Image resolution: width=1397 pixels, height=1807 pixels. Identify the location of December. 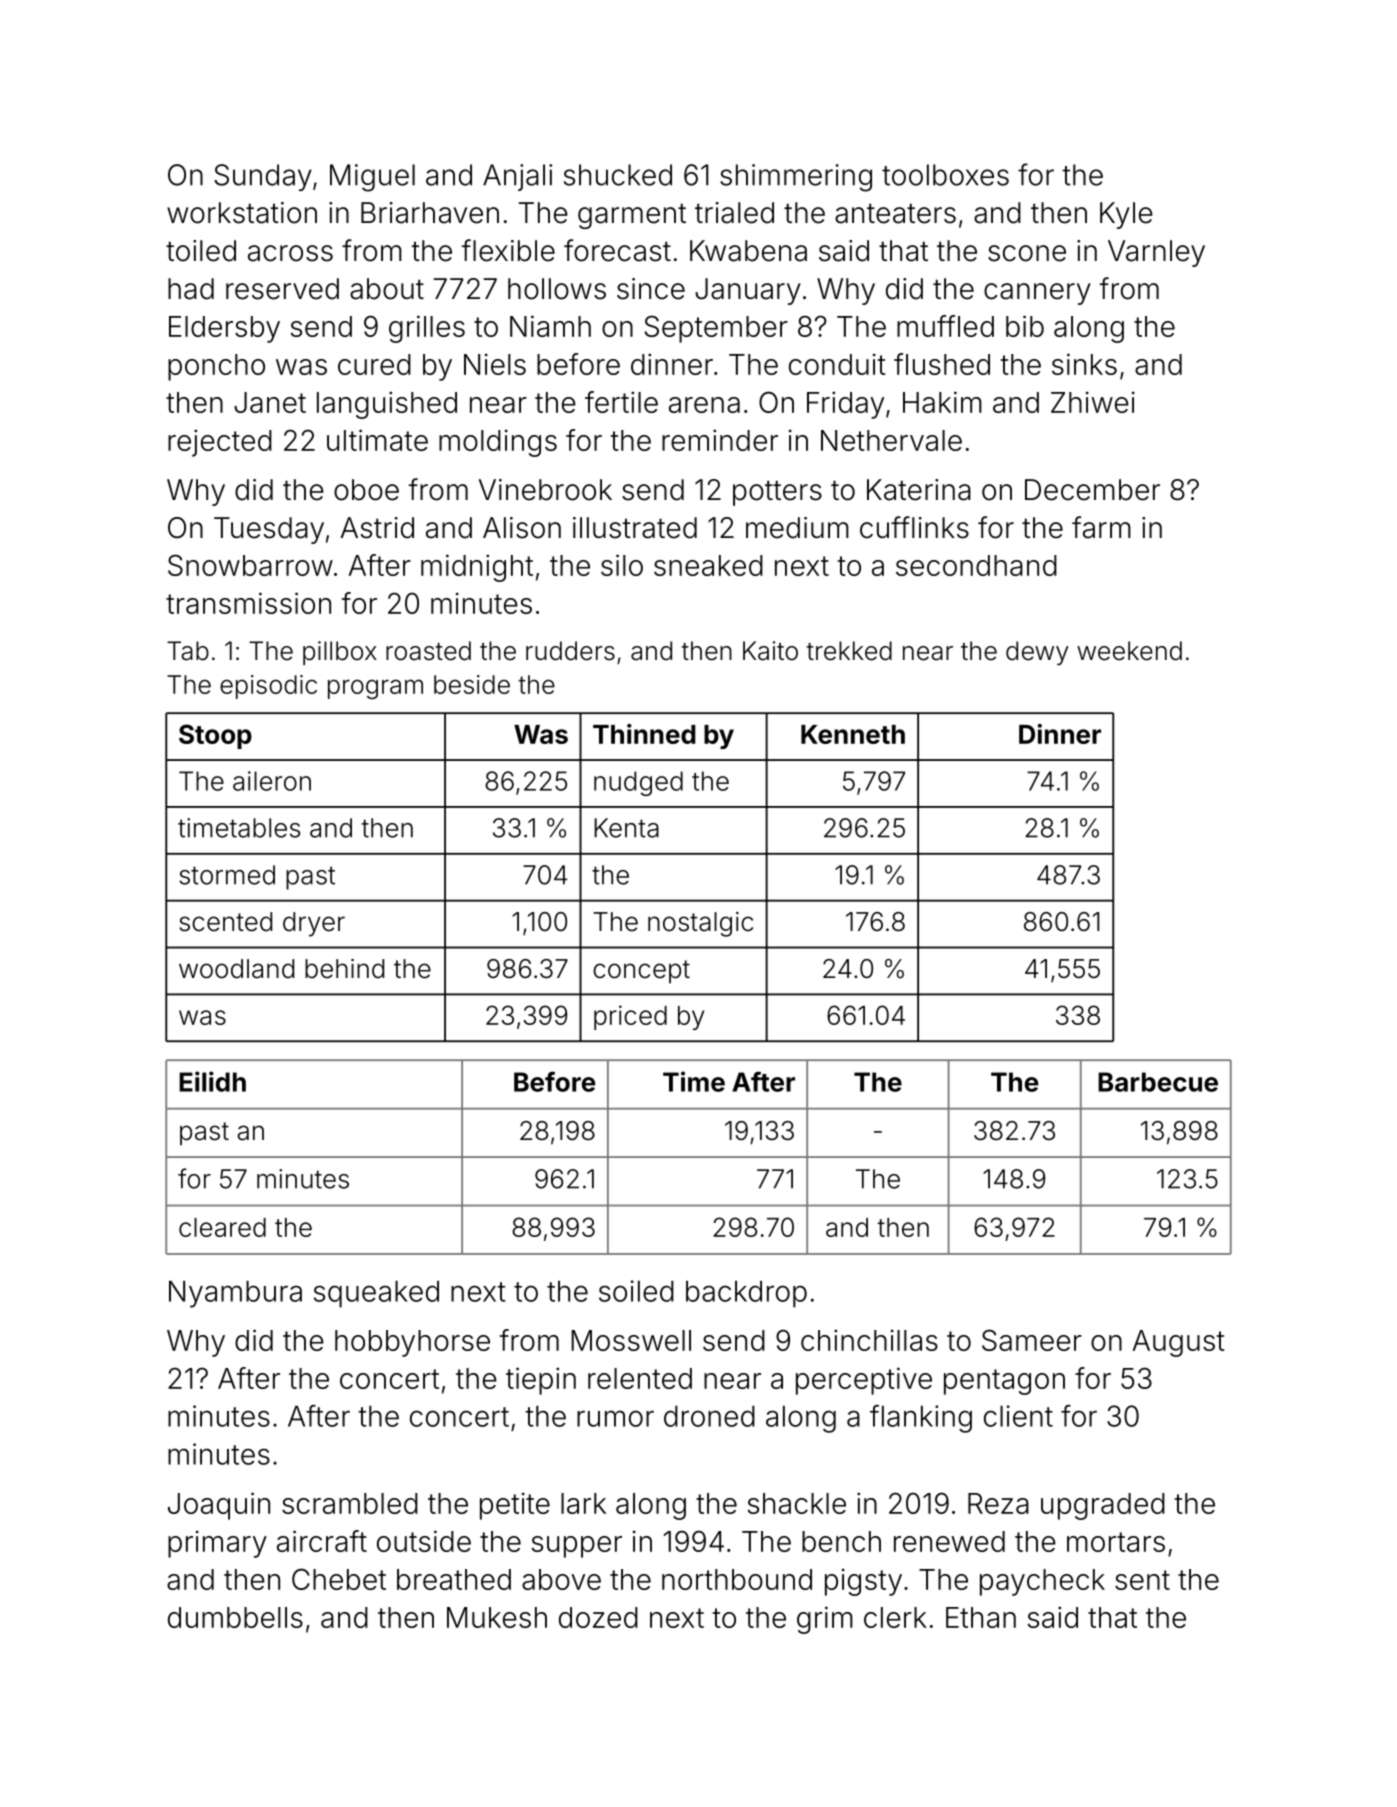
(1092, 490).
